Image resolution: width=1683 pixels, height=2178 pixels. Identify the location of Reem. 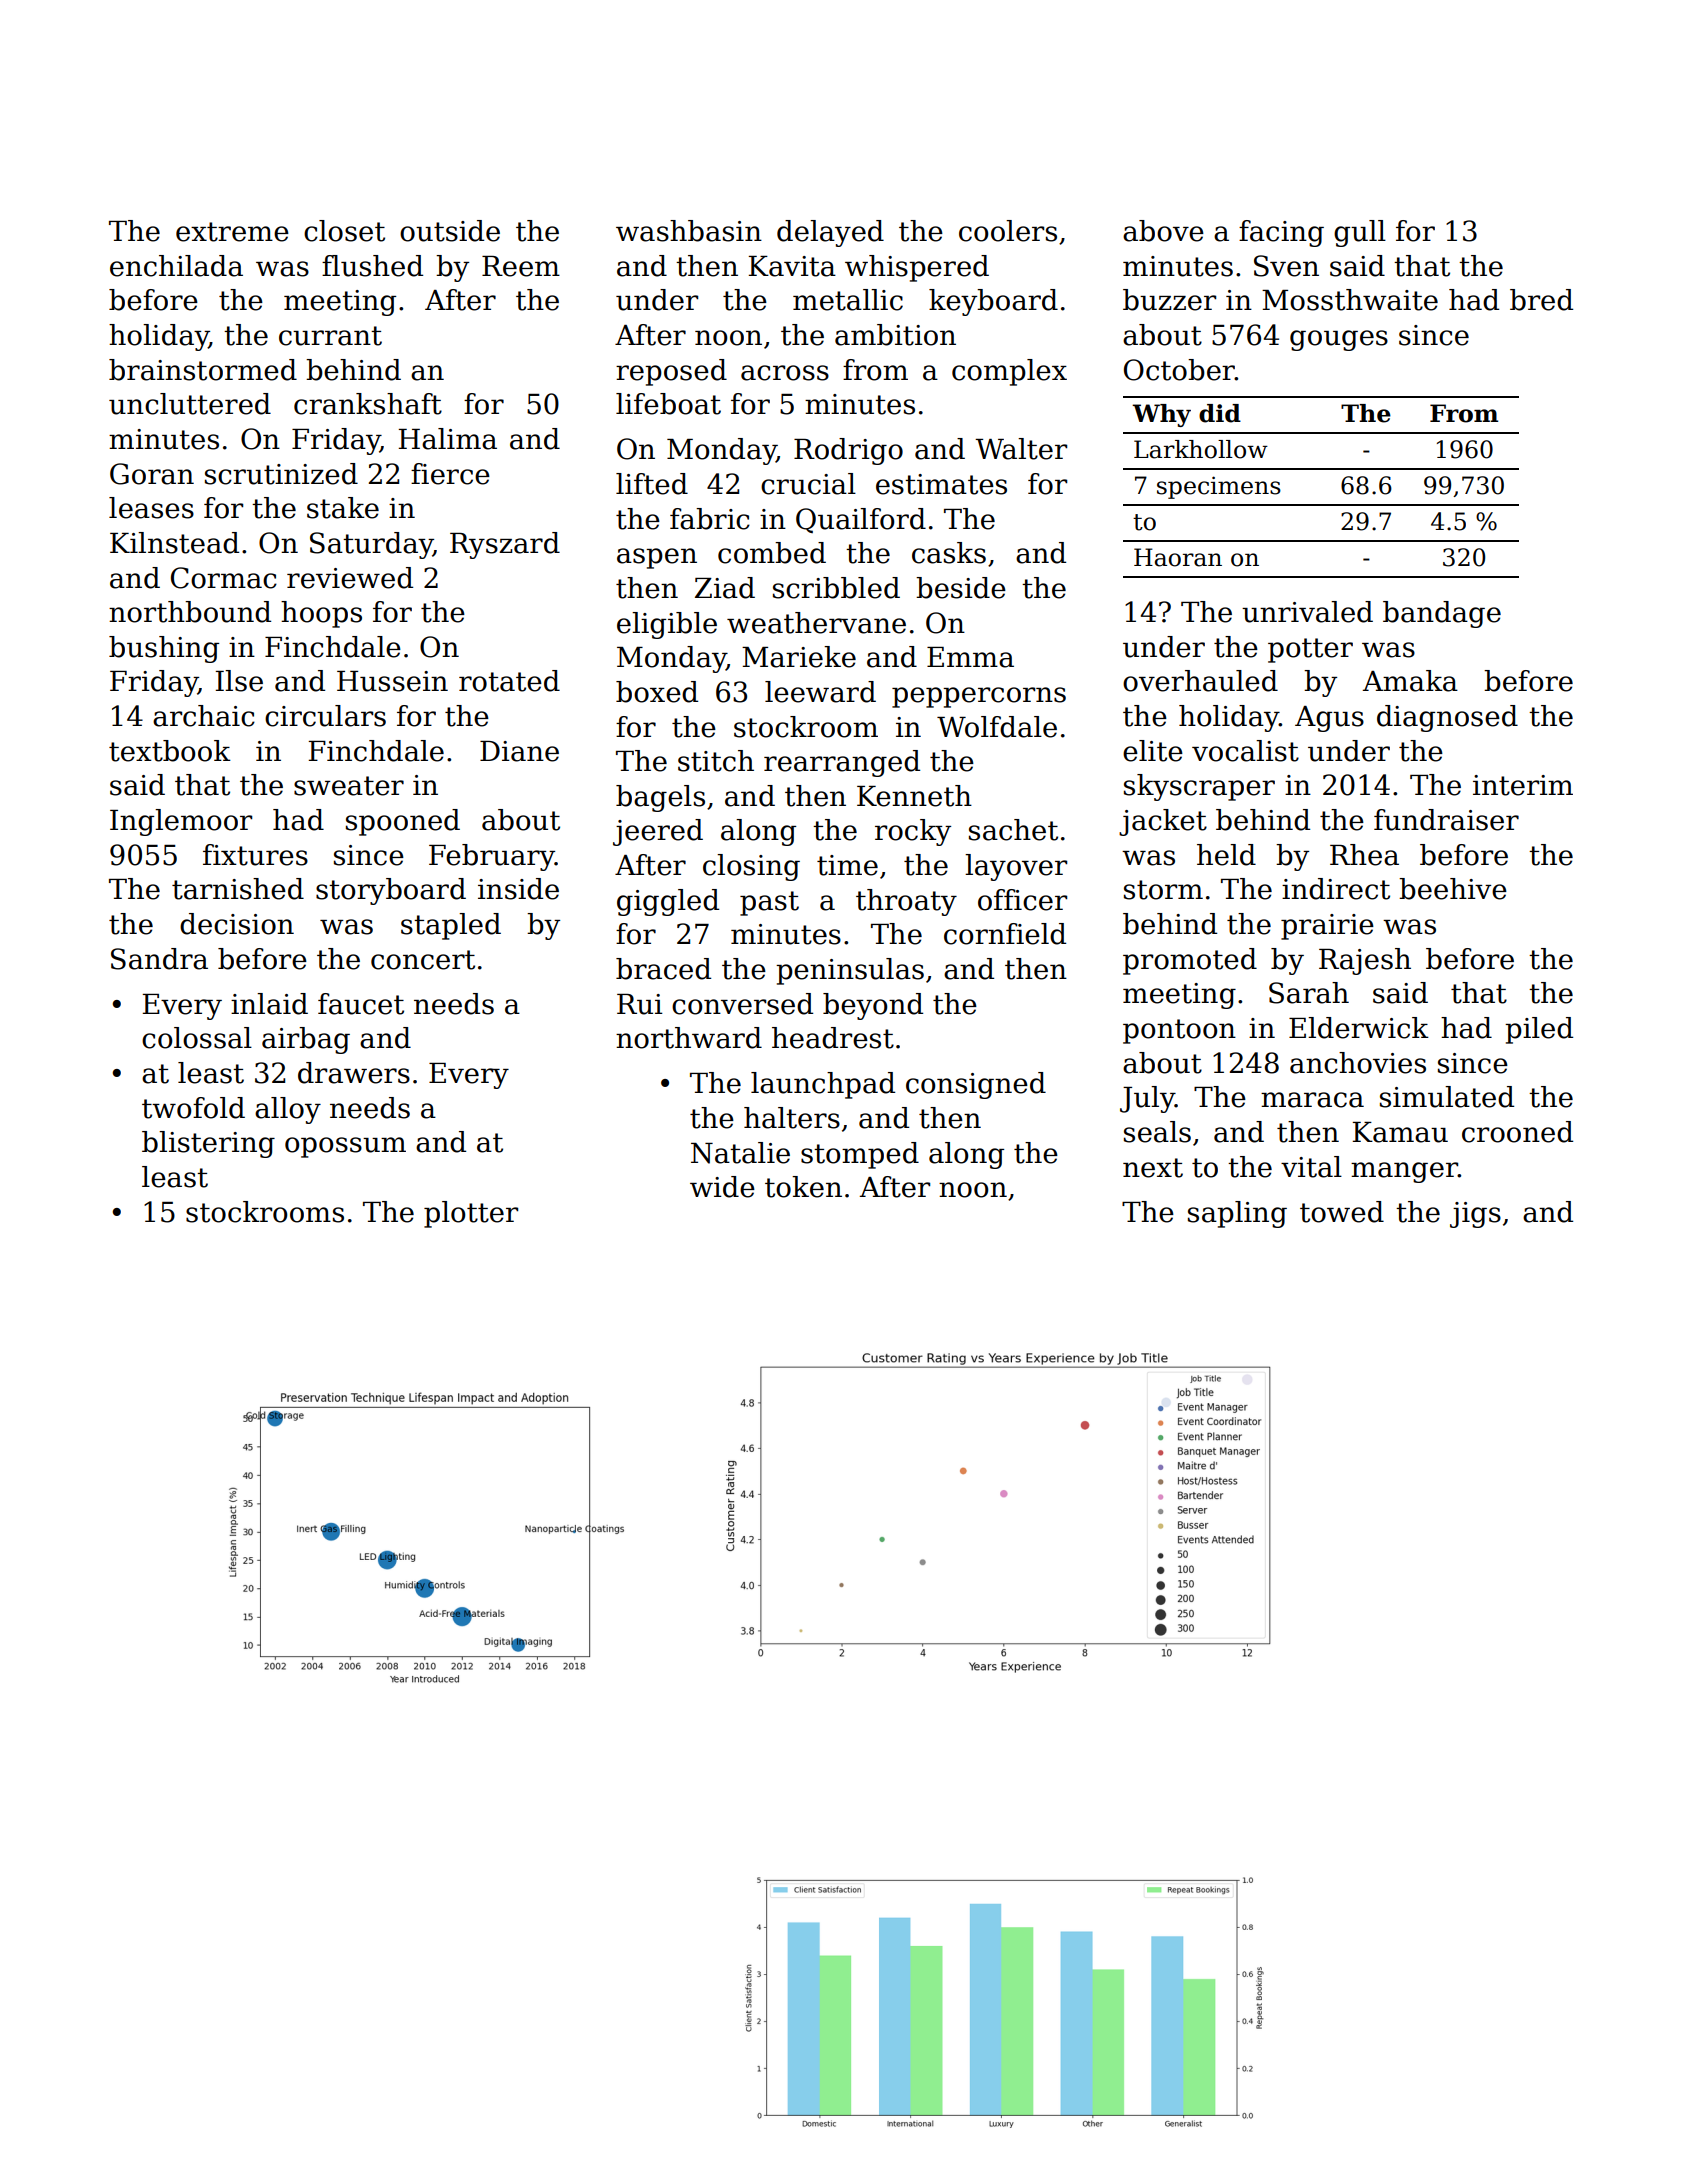
(521, 266).
